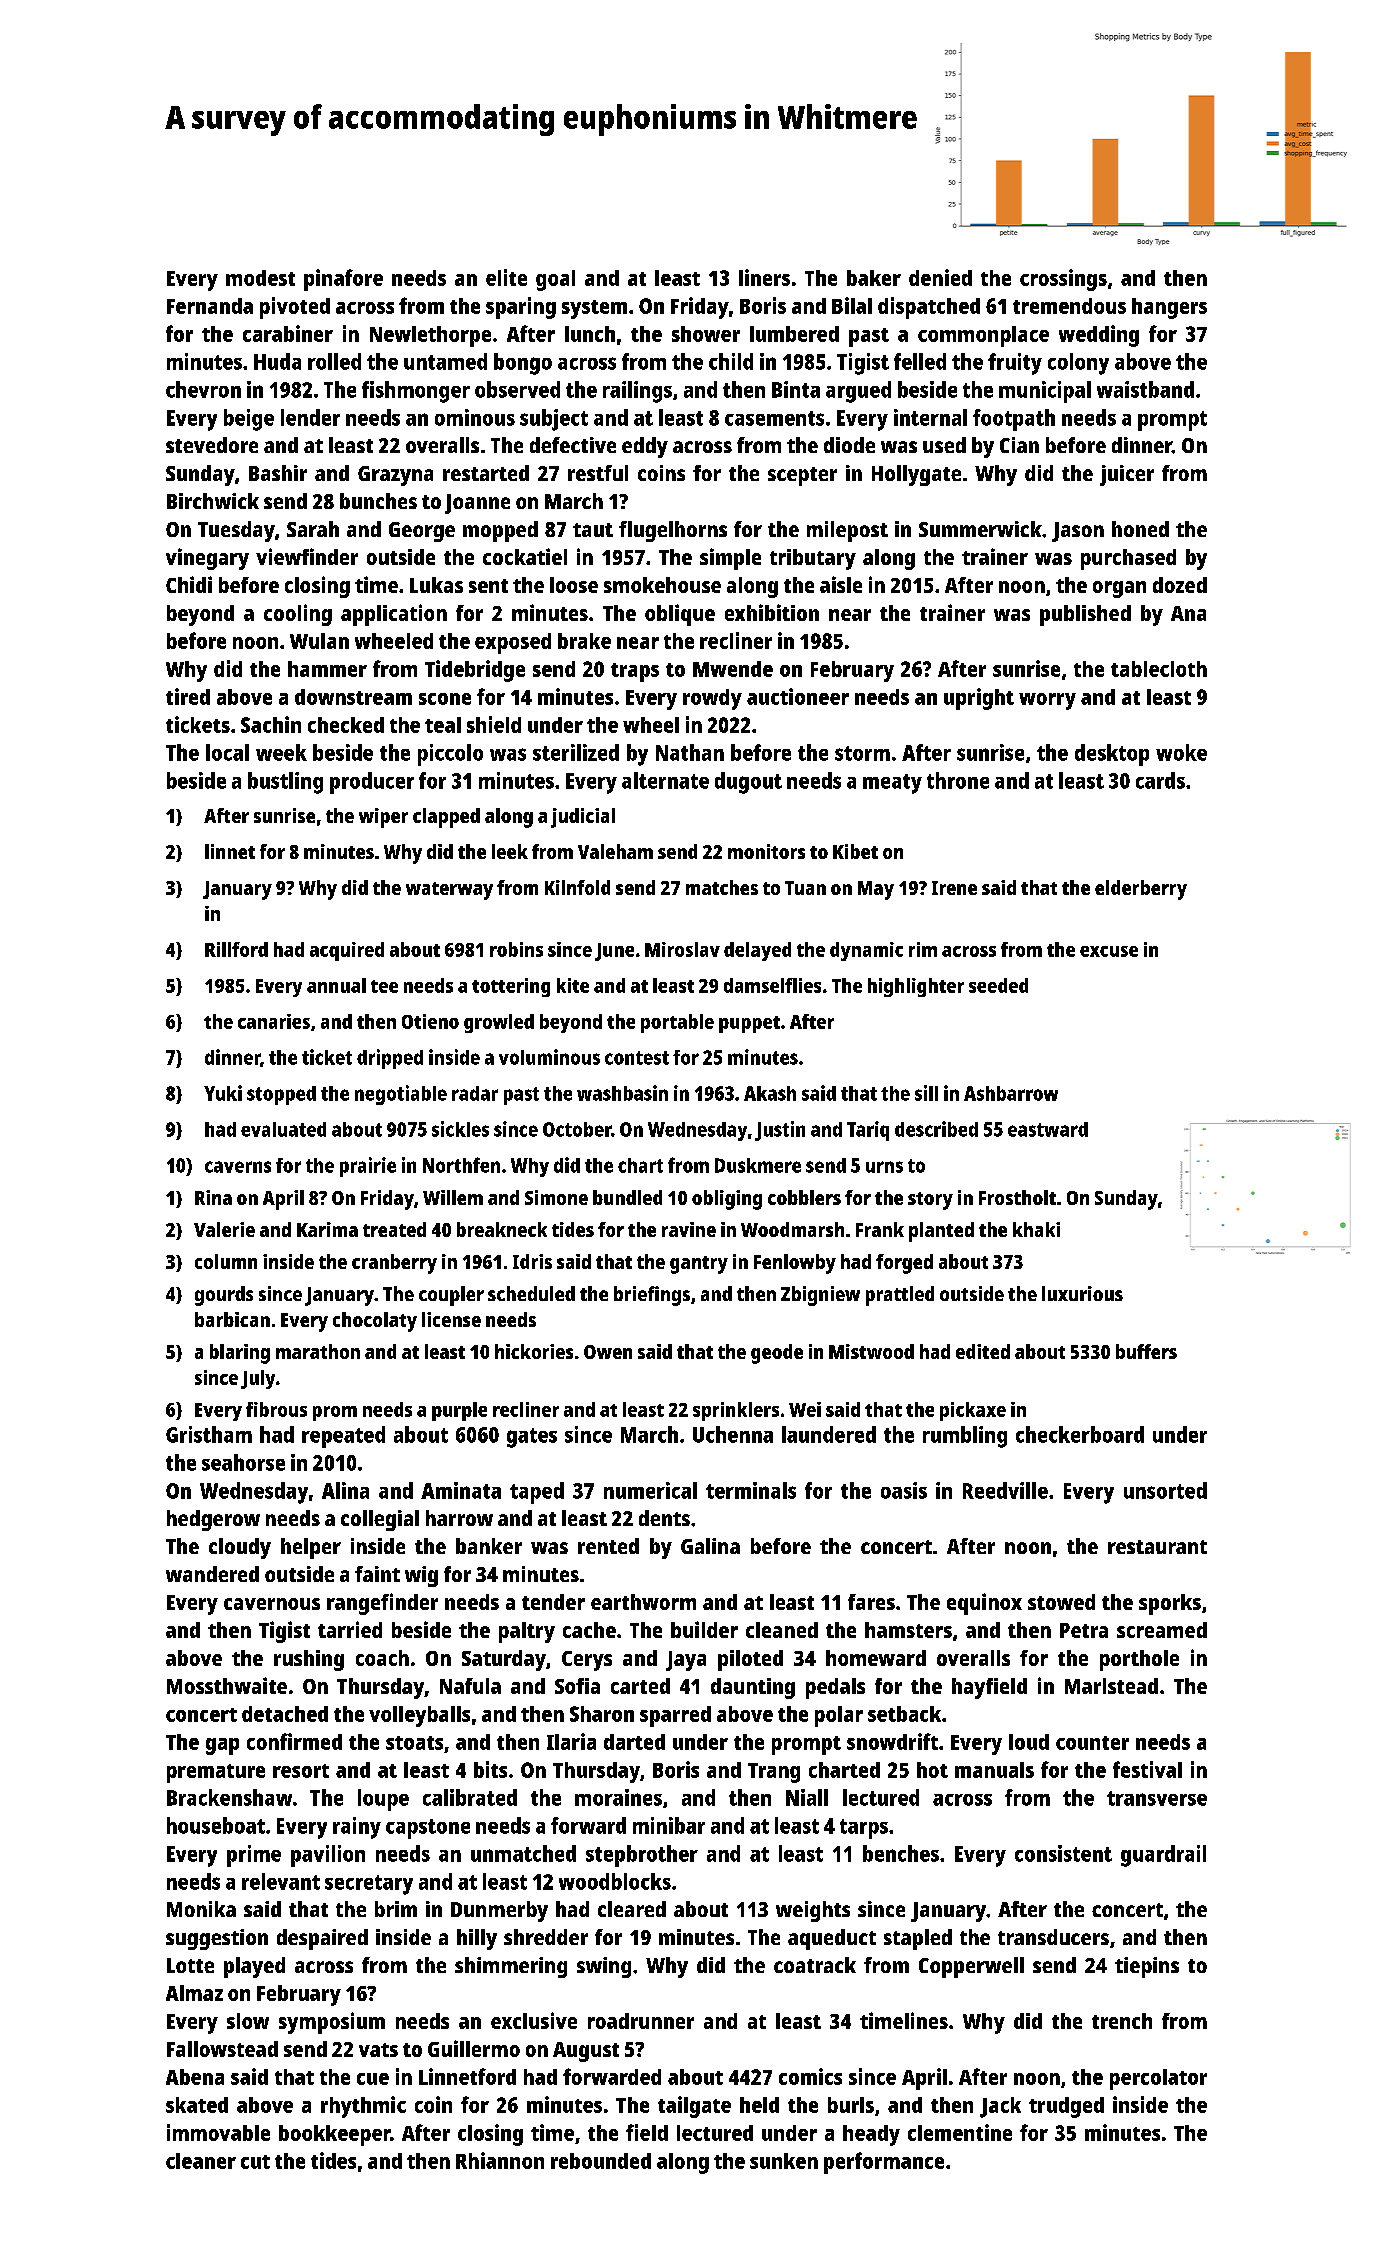 The width and height of the screenshot is (1373, 2262). What do you see at coordinates (807, 1797) in the screenshot?
I see `Niall` at bounding box center [807, 1797].
